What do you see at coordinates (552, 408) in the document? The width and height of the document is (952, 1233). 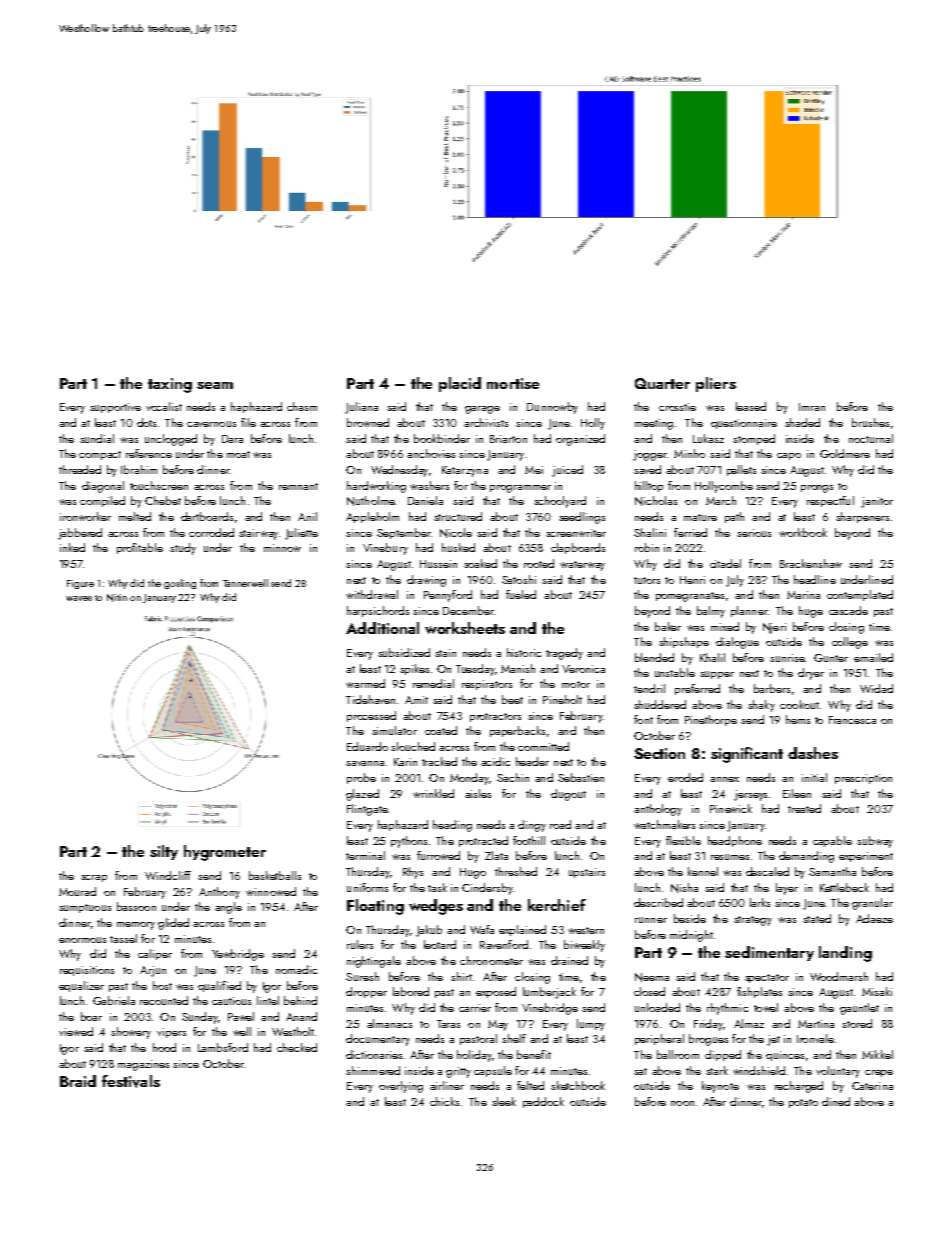 I see `Dunnowby` at bounding box center [552, 408].
